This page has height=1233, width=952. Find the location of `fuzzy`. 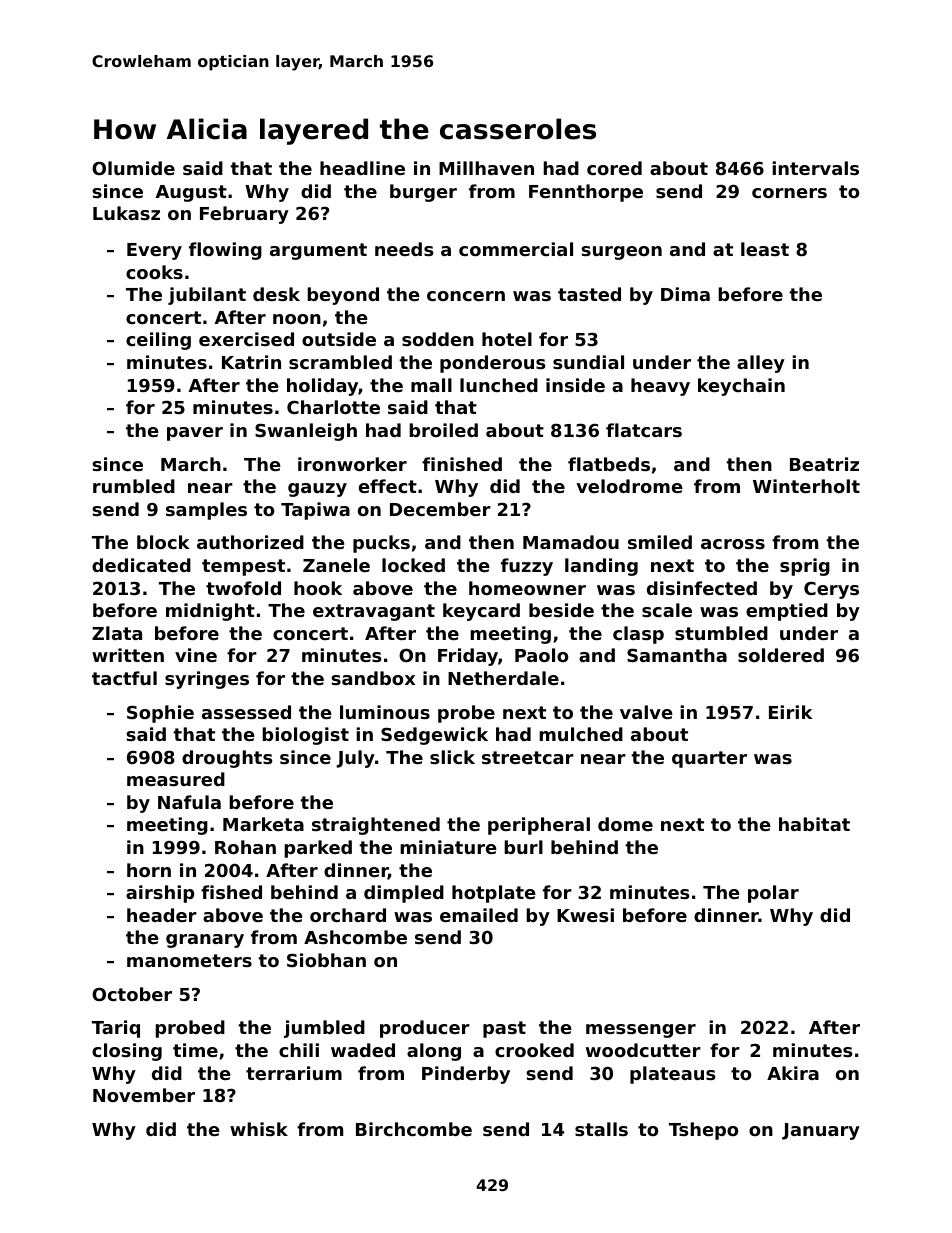

fuzzy is located at coordinates (527, 567).
